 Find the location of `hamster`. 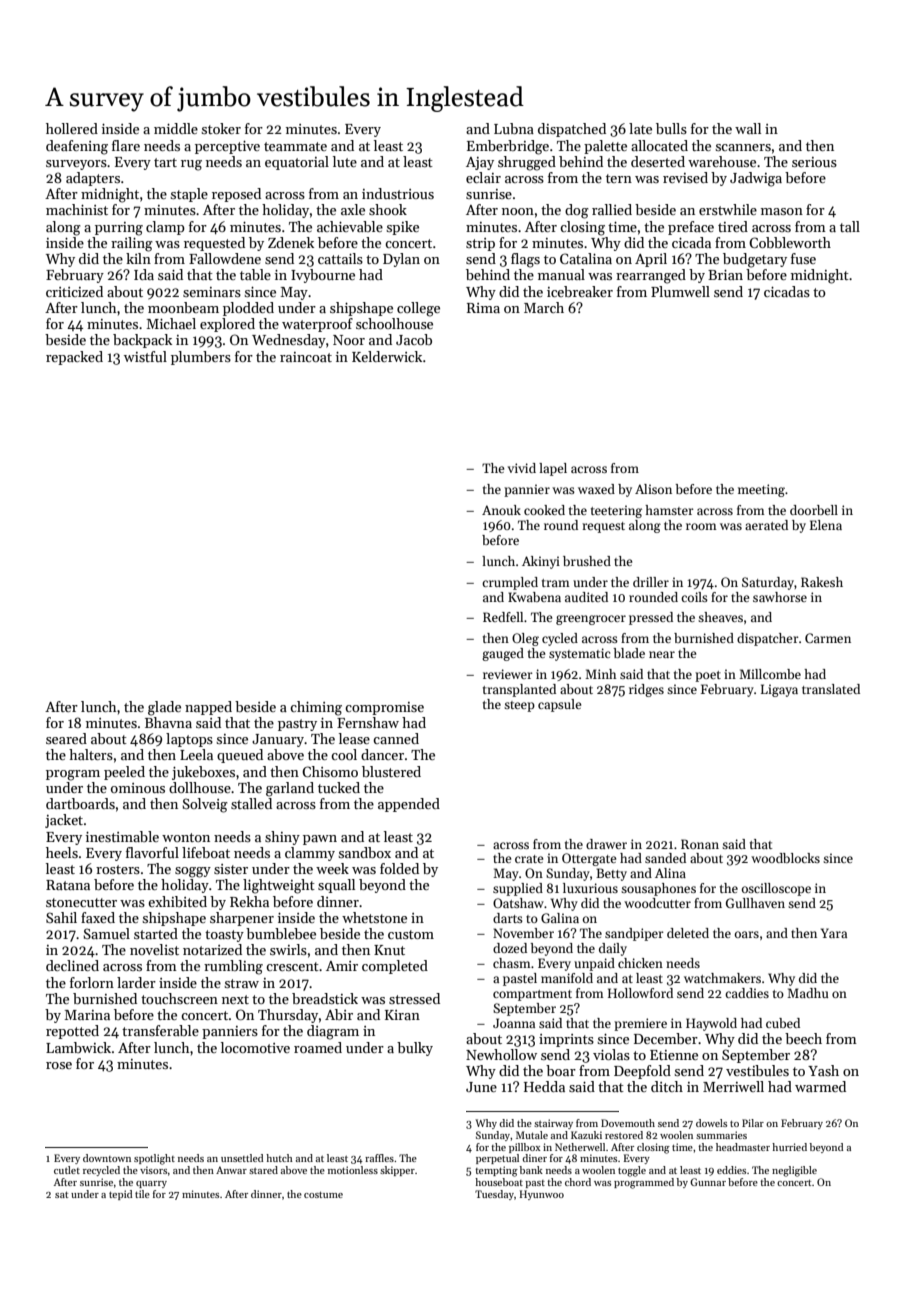

hamster is located at coordinates (669, 510).
